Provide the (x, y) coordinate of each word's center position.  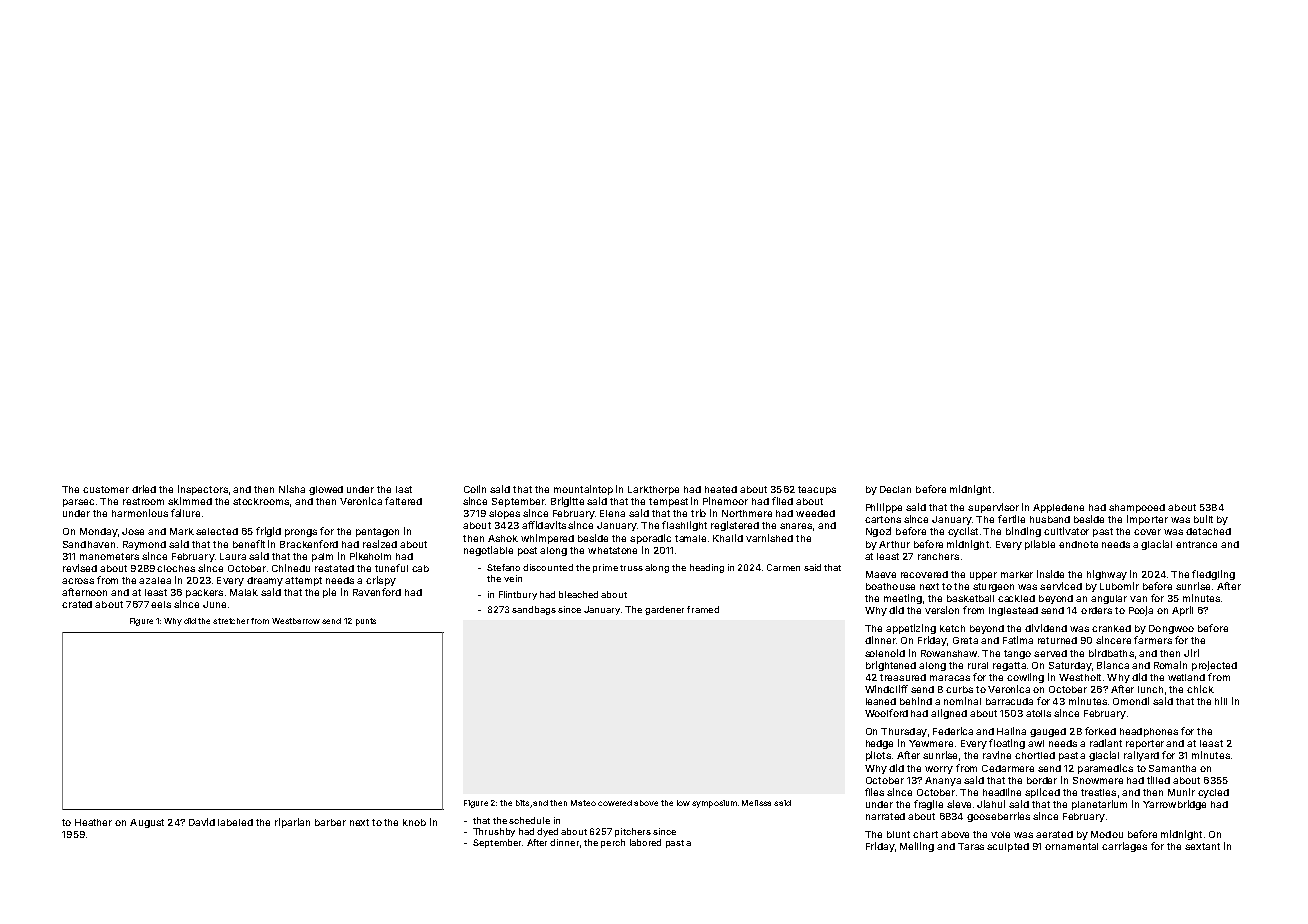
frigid (268, 532)
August (147, 823)
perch (613, 843)
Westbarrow (296, 621)
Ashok (503, 538)
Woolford (886, 713)
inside (1050, 574)
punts (366, 622)
